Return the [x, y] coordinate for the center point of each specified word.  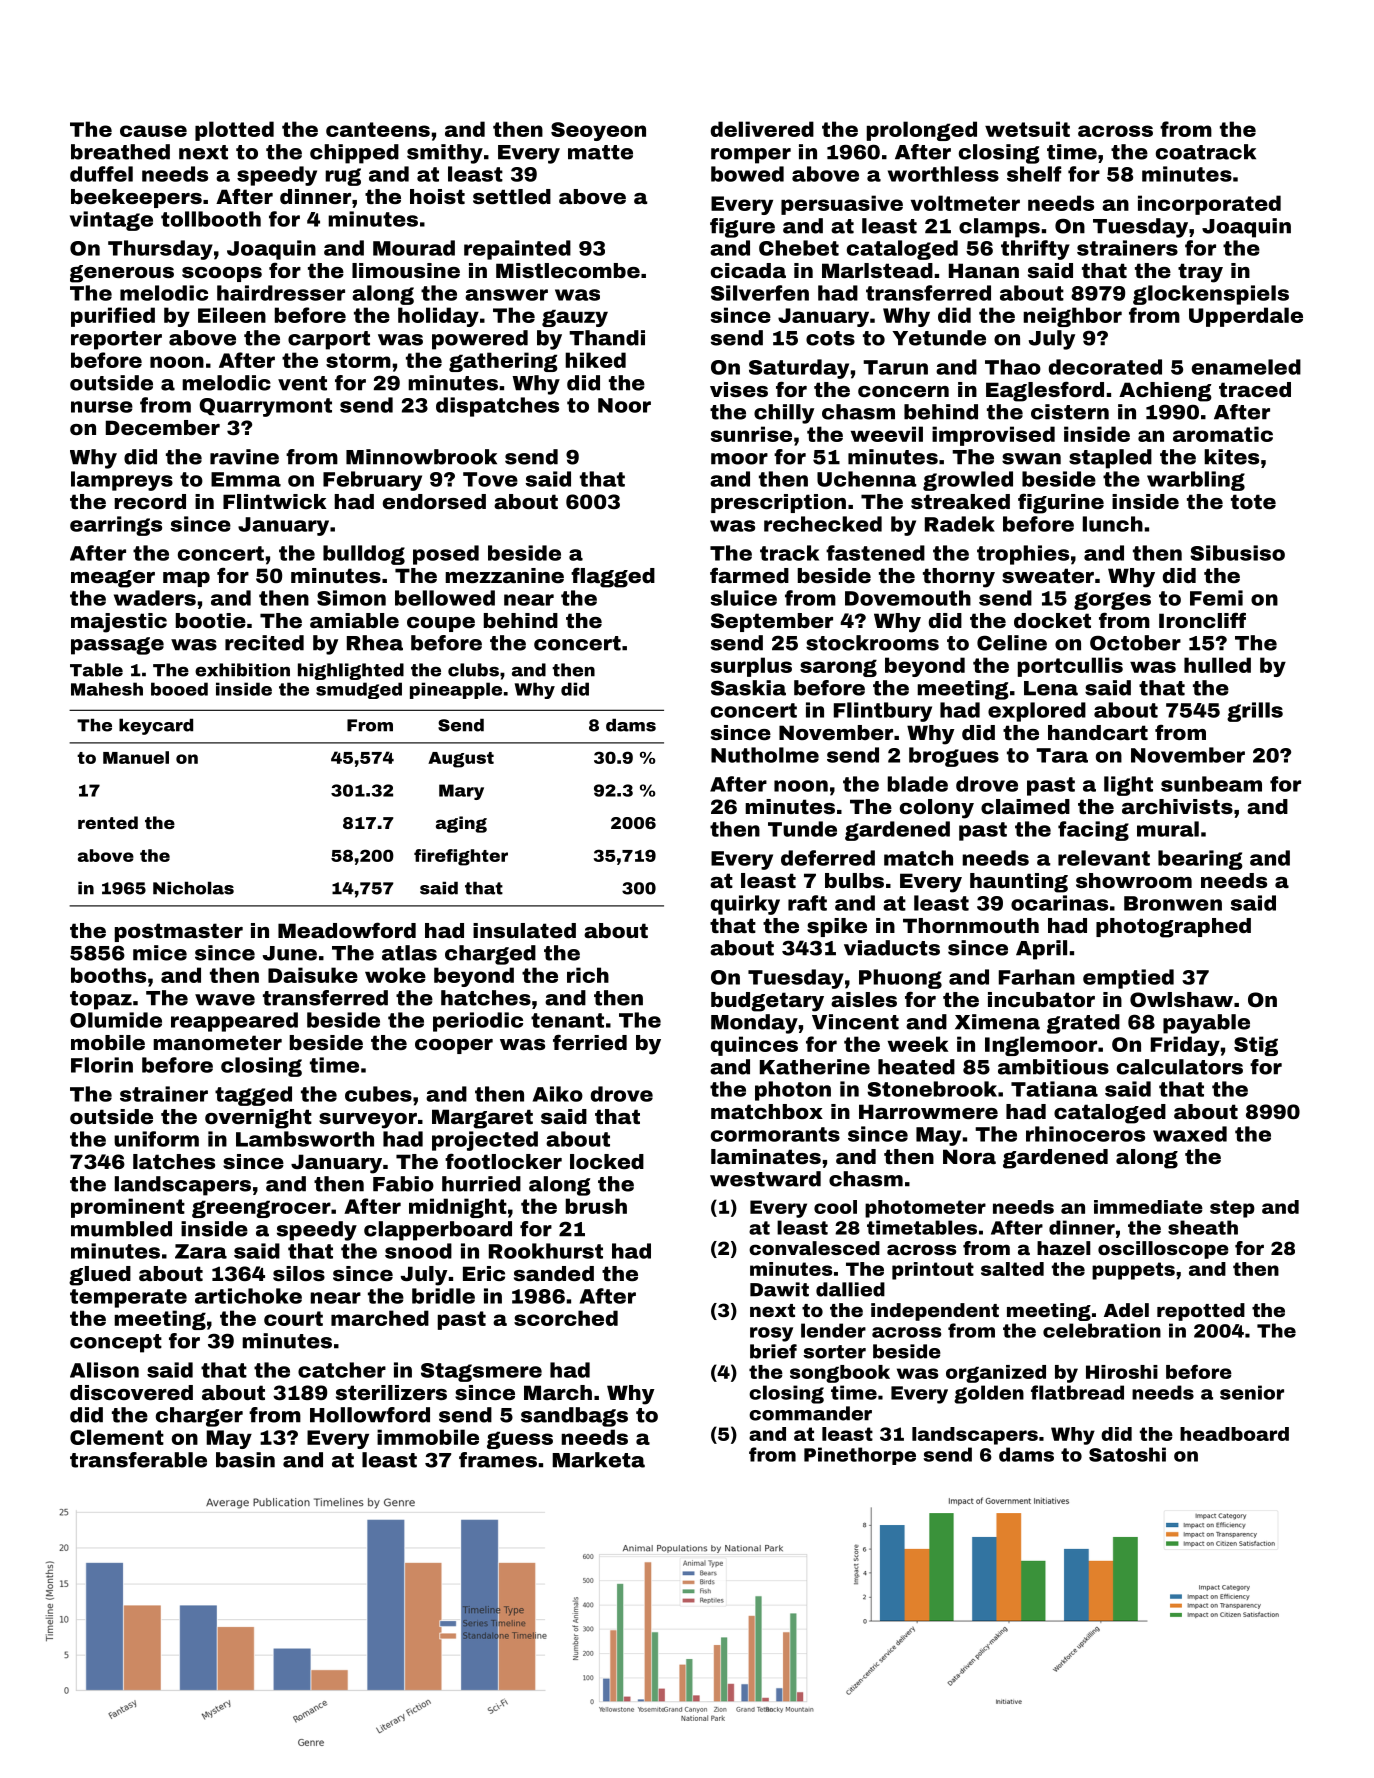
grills [1255, 712]
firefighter [461, 857]
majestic [119, 623]
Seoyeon [598, 131]
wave [225, 1000]
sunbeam [1211, 784]
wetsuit [1027, 129]
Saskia [748, 688]
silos [299, 1273]
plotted [234, 131]
